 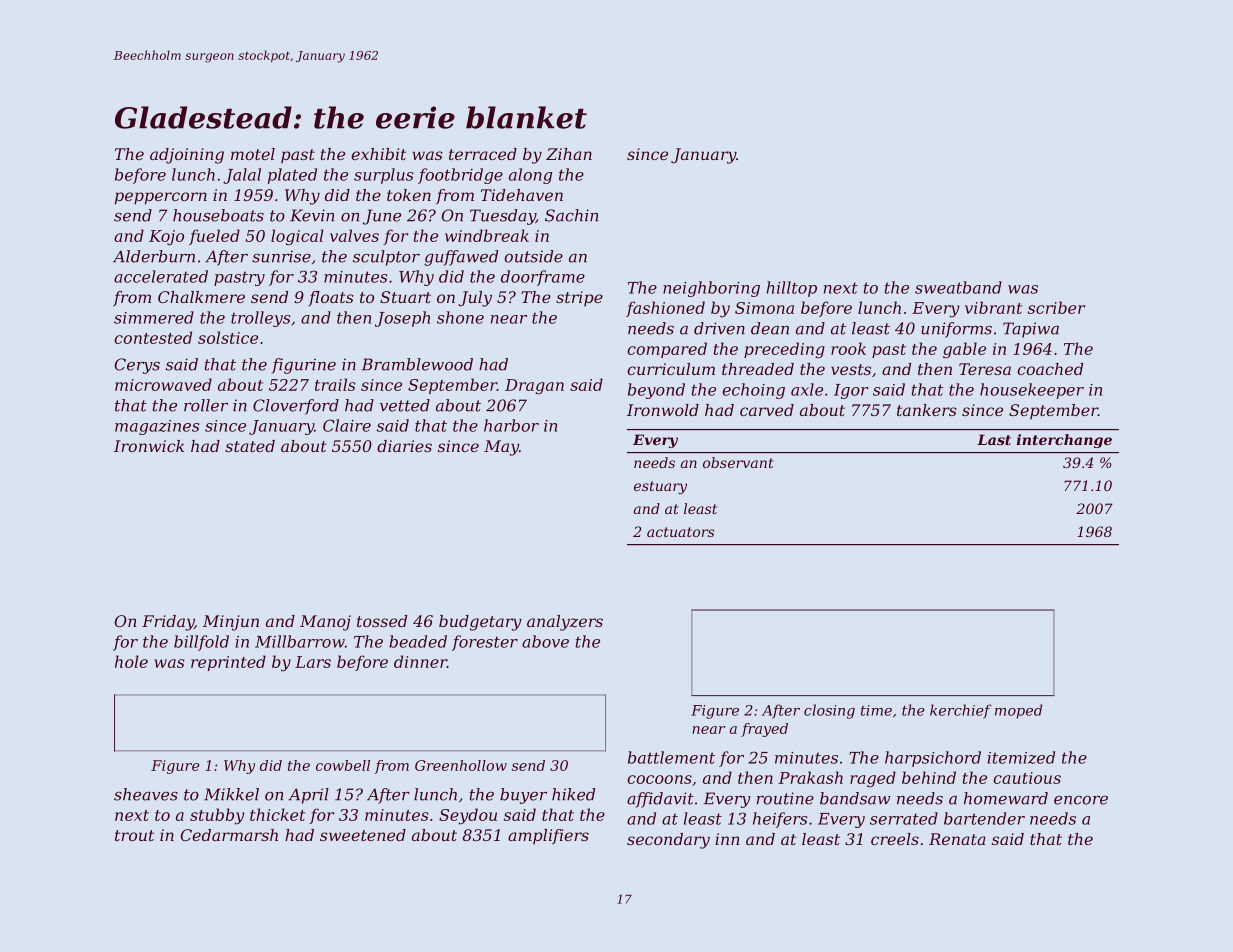 I want to click on budgetary, so click(x=480, y=623).
